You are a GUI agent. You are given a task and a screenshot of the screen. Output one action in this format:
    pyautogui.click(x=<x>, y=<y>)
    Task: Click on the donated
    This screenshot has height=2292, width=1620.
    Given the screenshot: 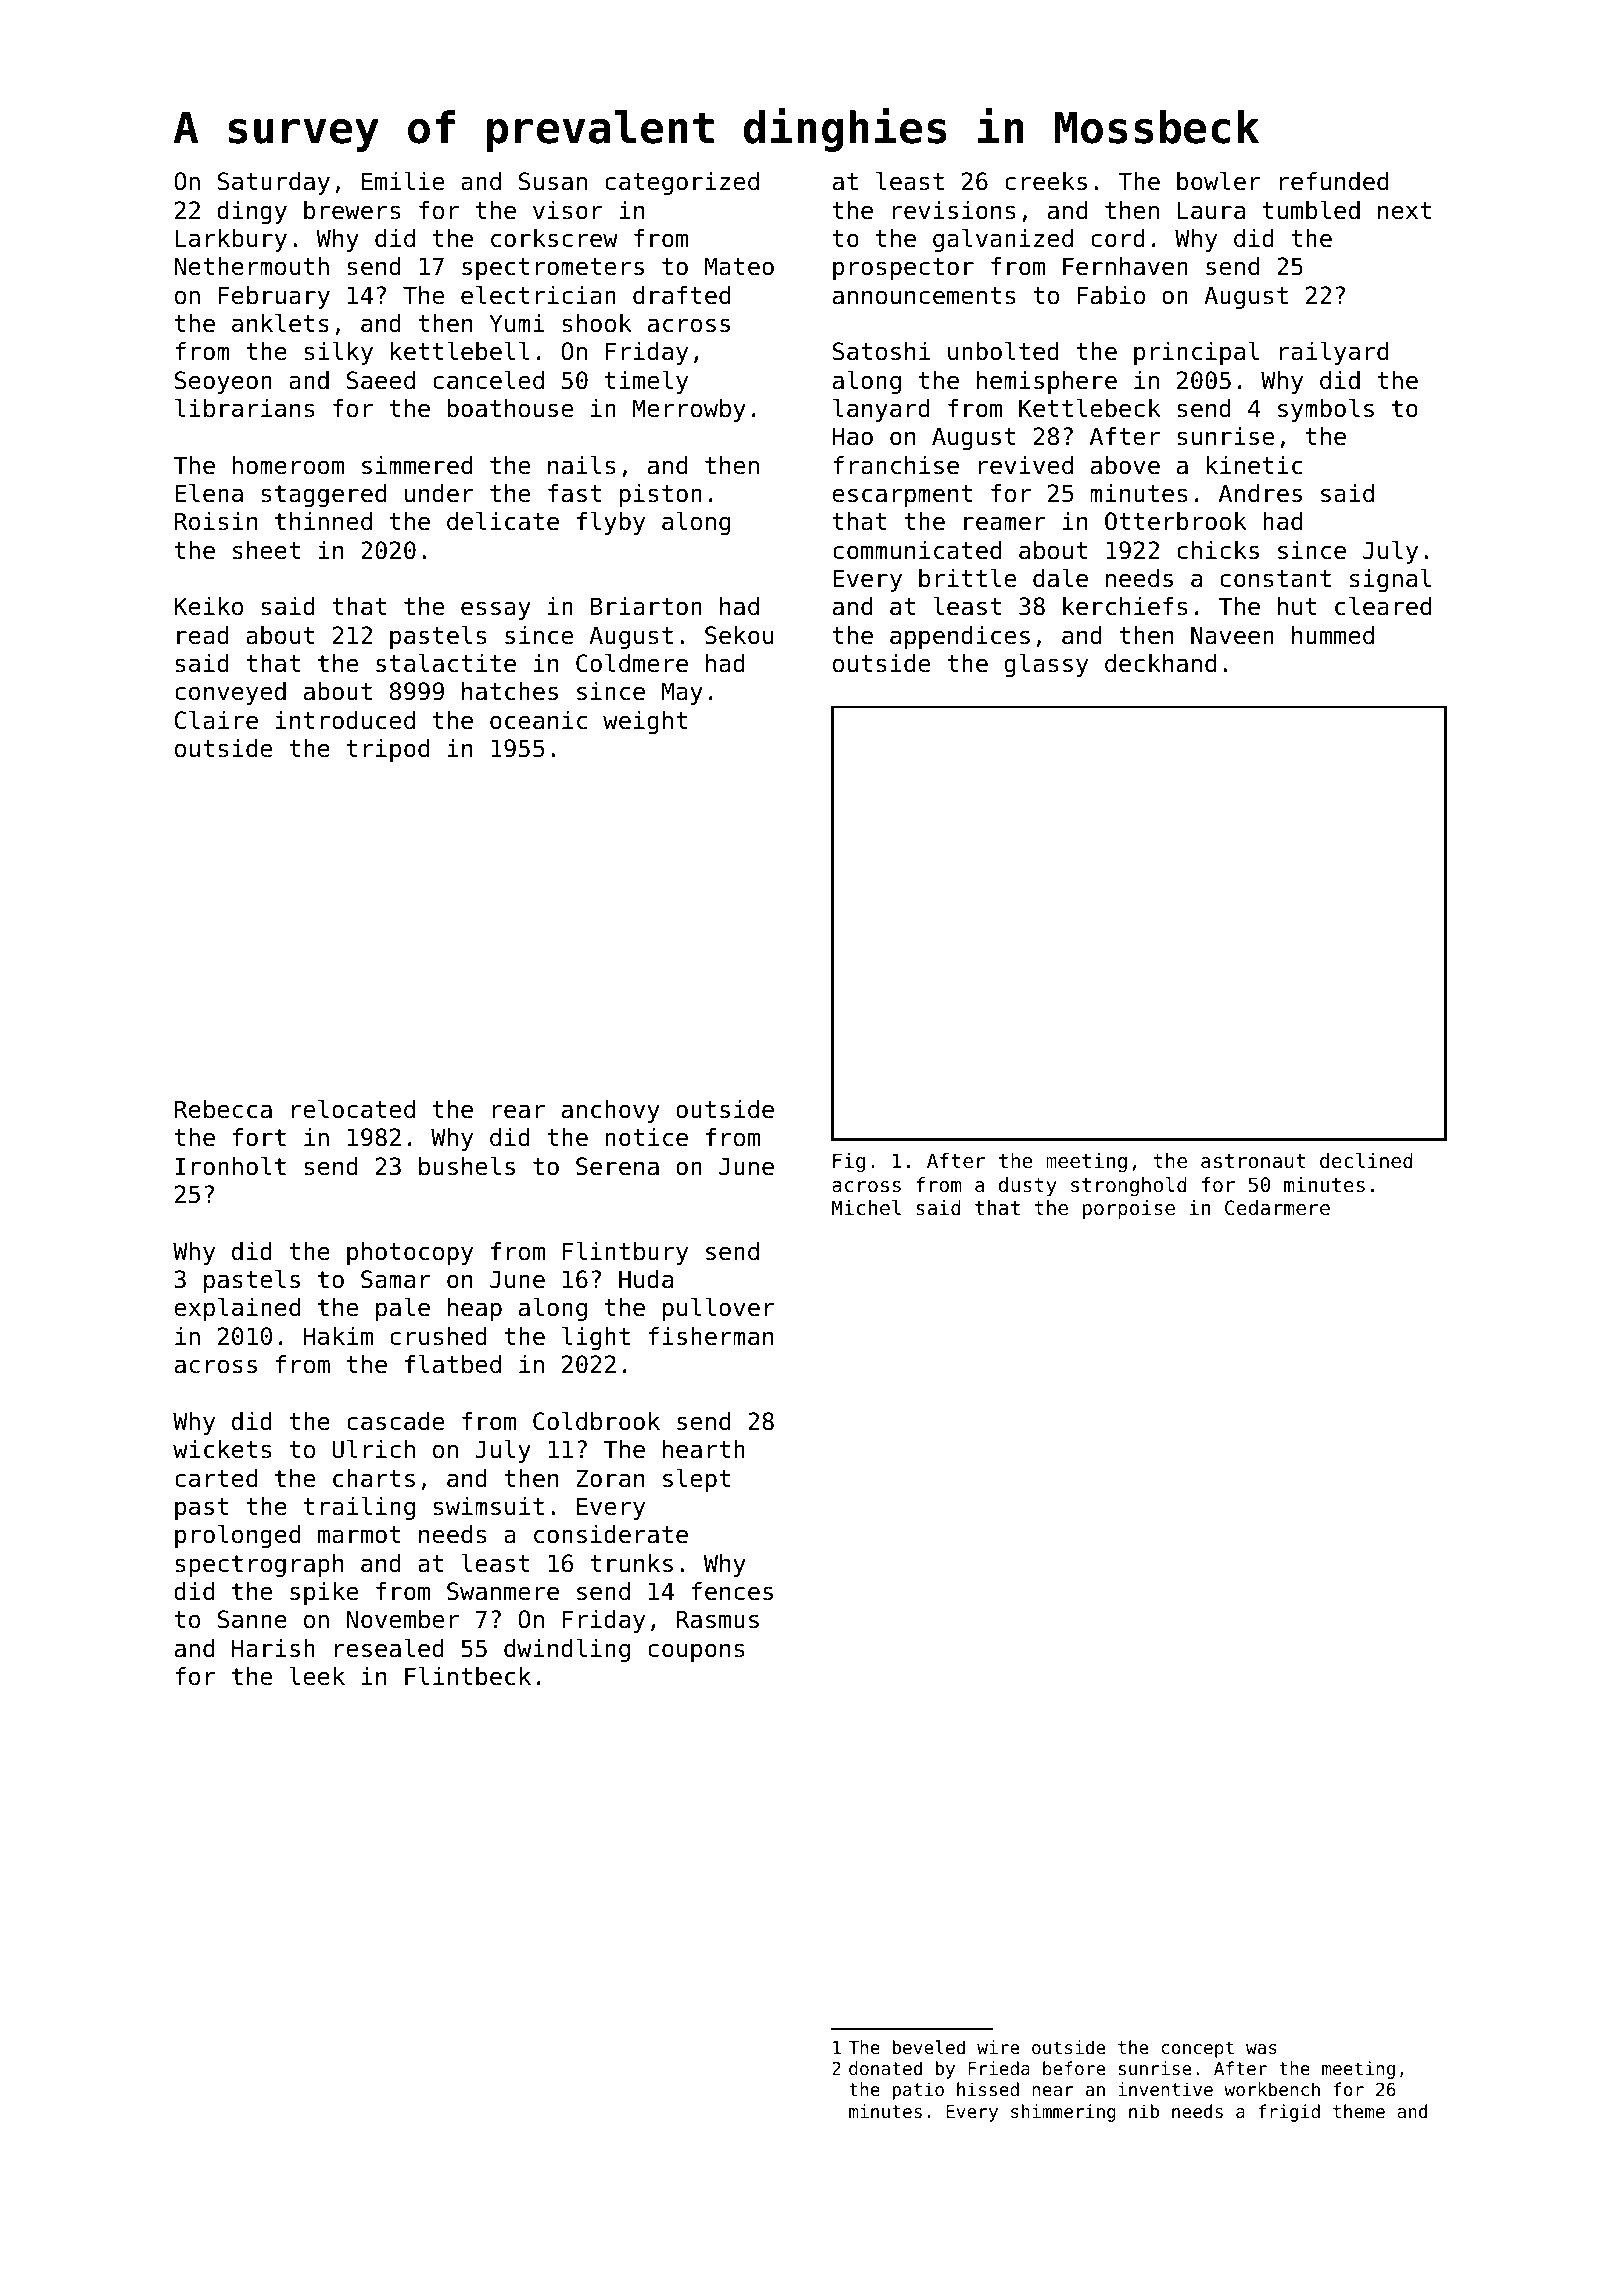 What is the action you would take?
    pyautogui.click(x=885, y=2068)
